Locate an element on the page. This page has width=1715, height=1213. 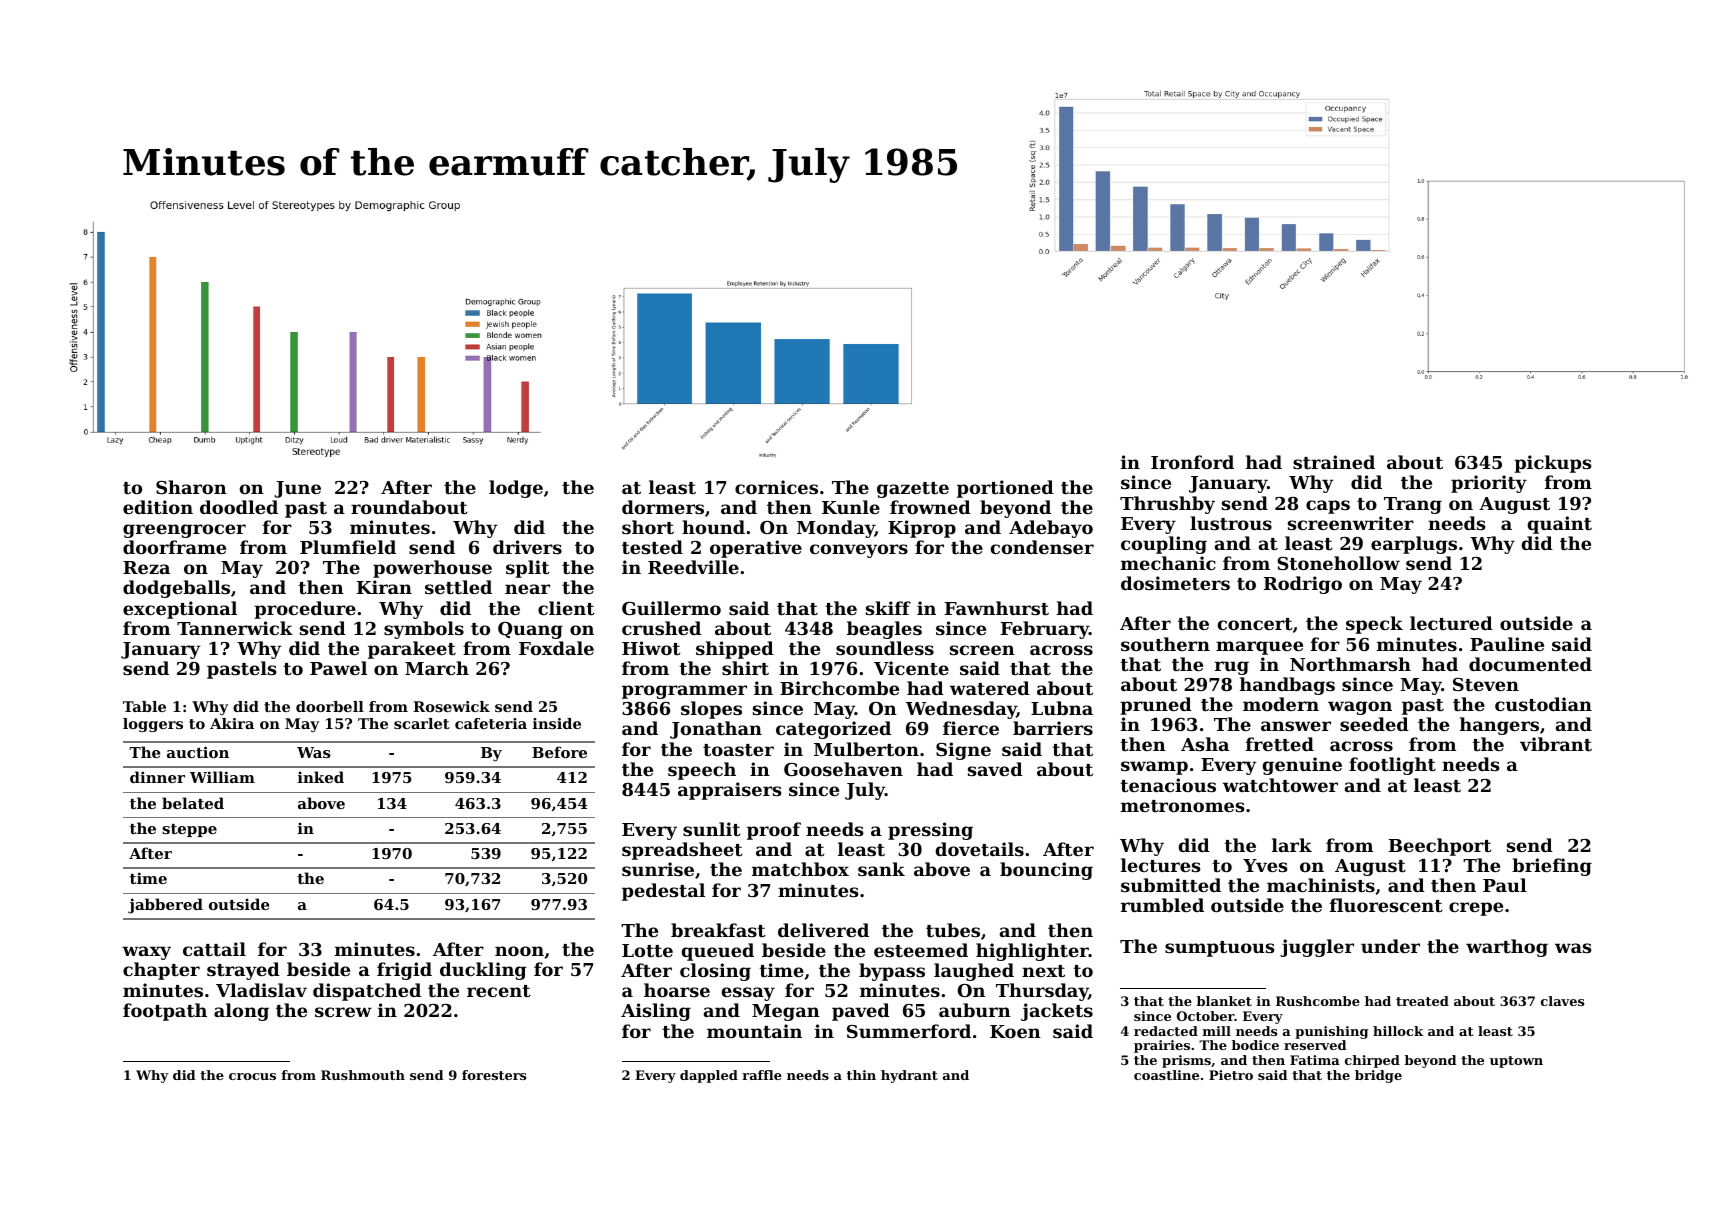
caps is located at coordinates (1328, 507).
